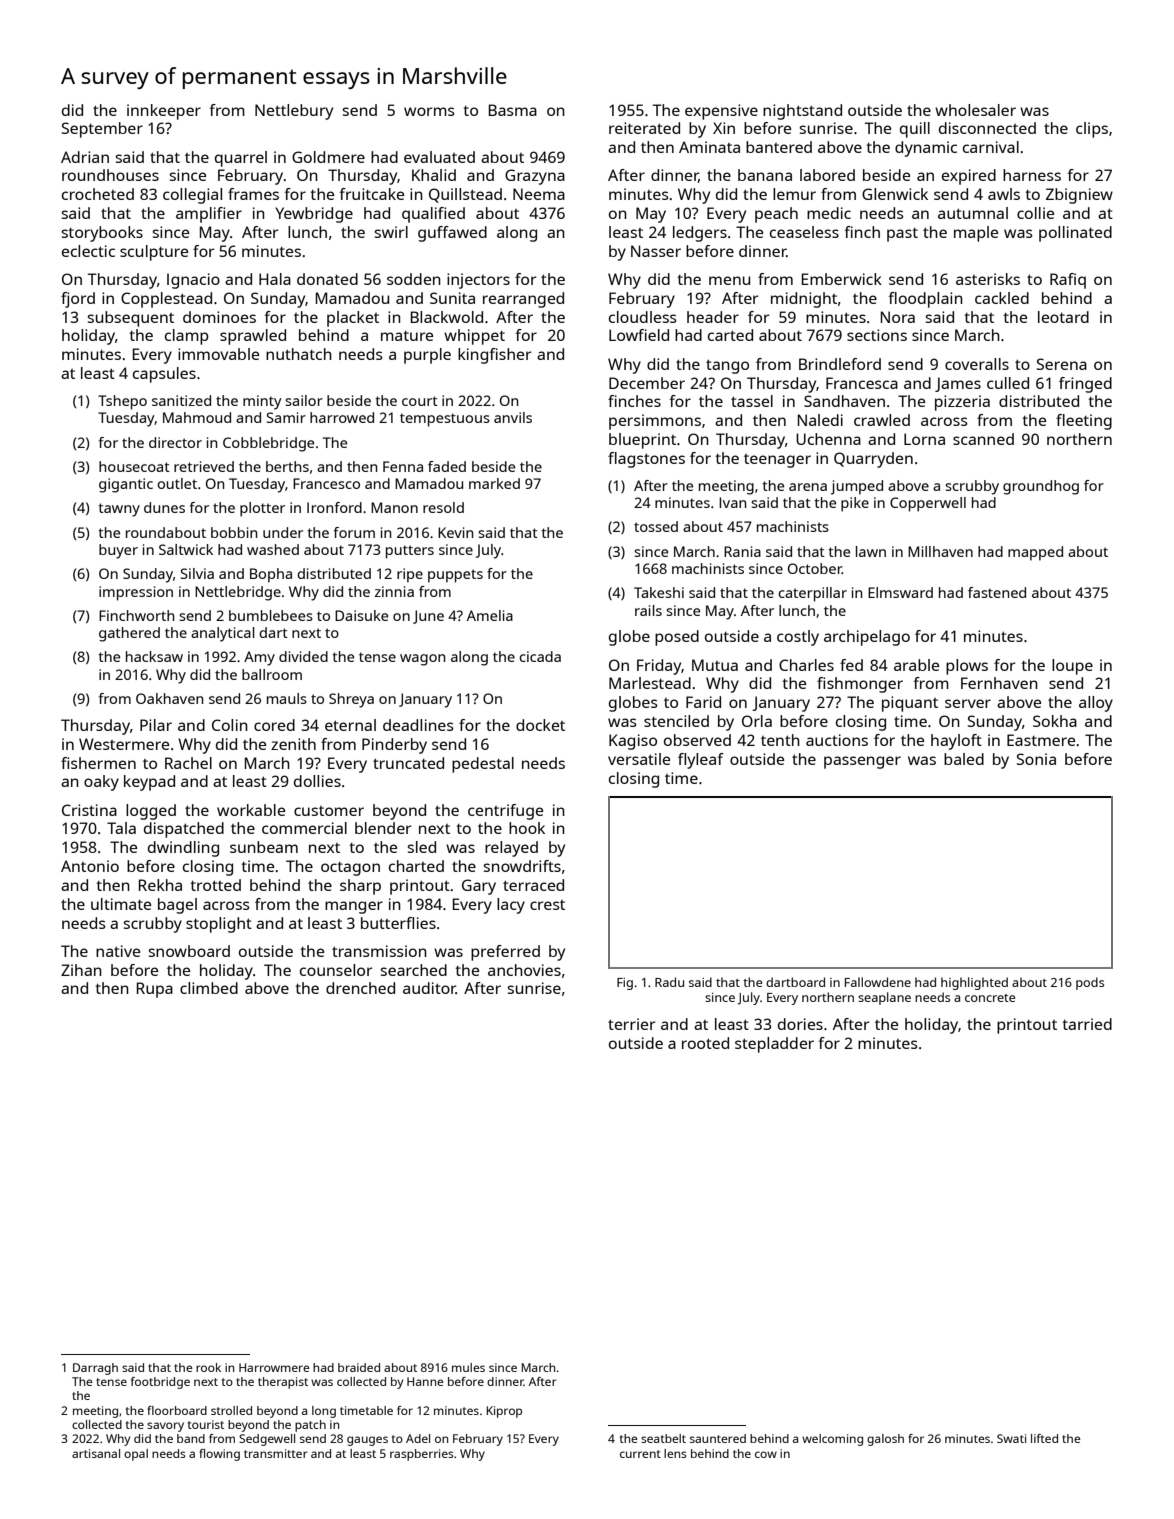 Image resolution: width=1174 pixels, height=1519 pixels. I want to click on current, so click(640, 1454).
